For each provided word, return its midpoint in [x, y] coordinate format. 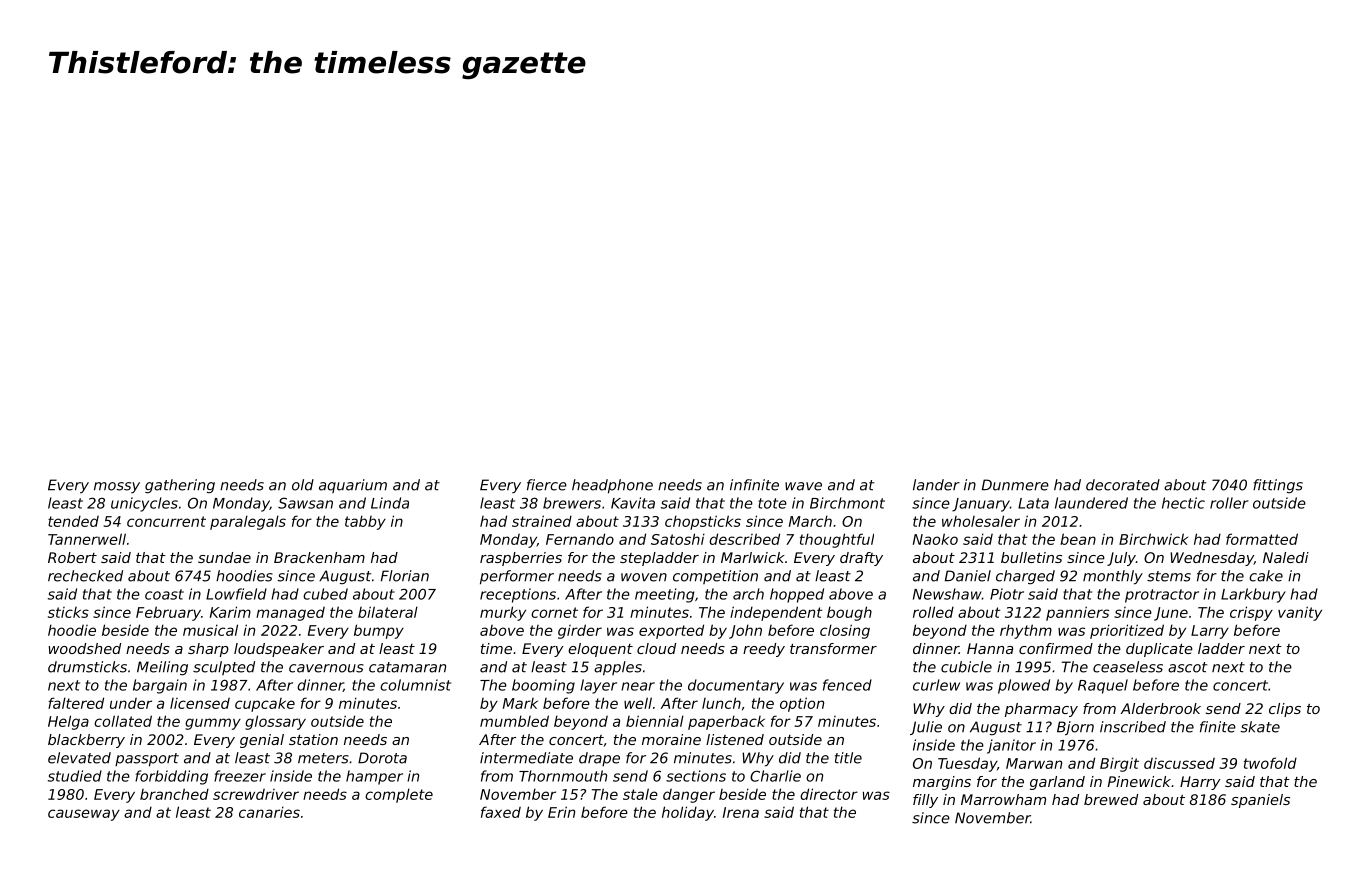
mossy [117, 487]
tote [772, 503]
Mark [520, 703]
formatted [1262, 539]
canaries [269, 812]
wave [803, 486]
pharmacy [1041, 710]
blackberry [86, 741]
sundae [224, 557]
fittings [1278, 486]
